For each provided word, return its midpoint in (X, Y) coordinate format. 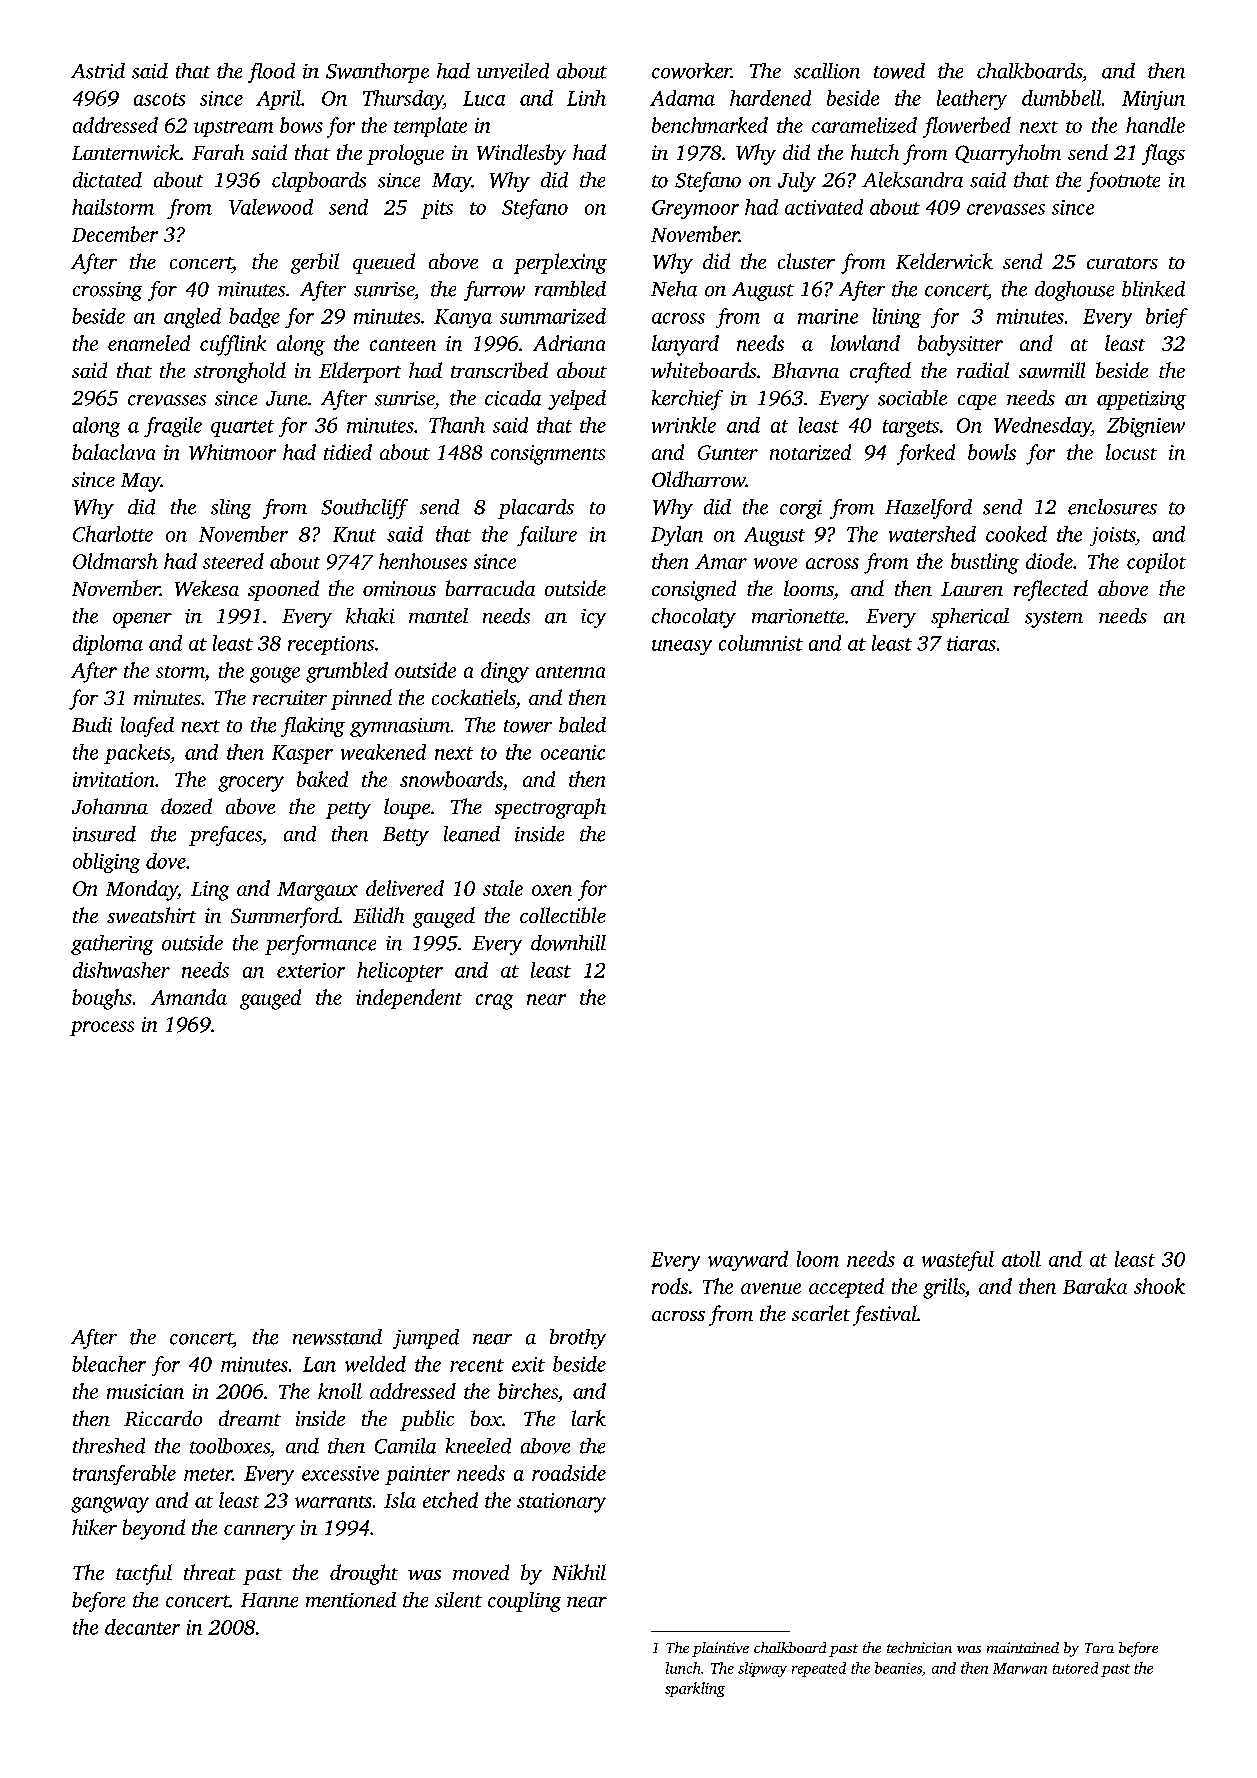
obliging (106, 863)
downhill (568, 943)
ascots (159, 99)
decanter (142, 1627)
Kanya (463, 318)
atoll (1021, 1259)
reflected (1051, 590)
